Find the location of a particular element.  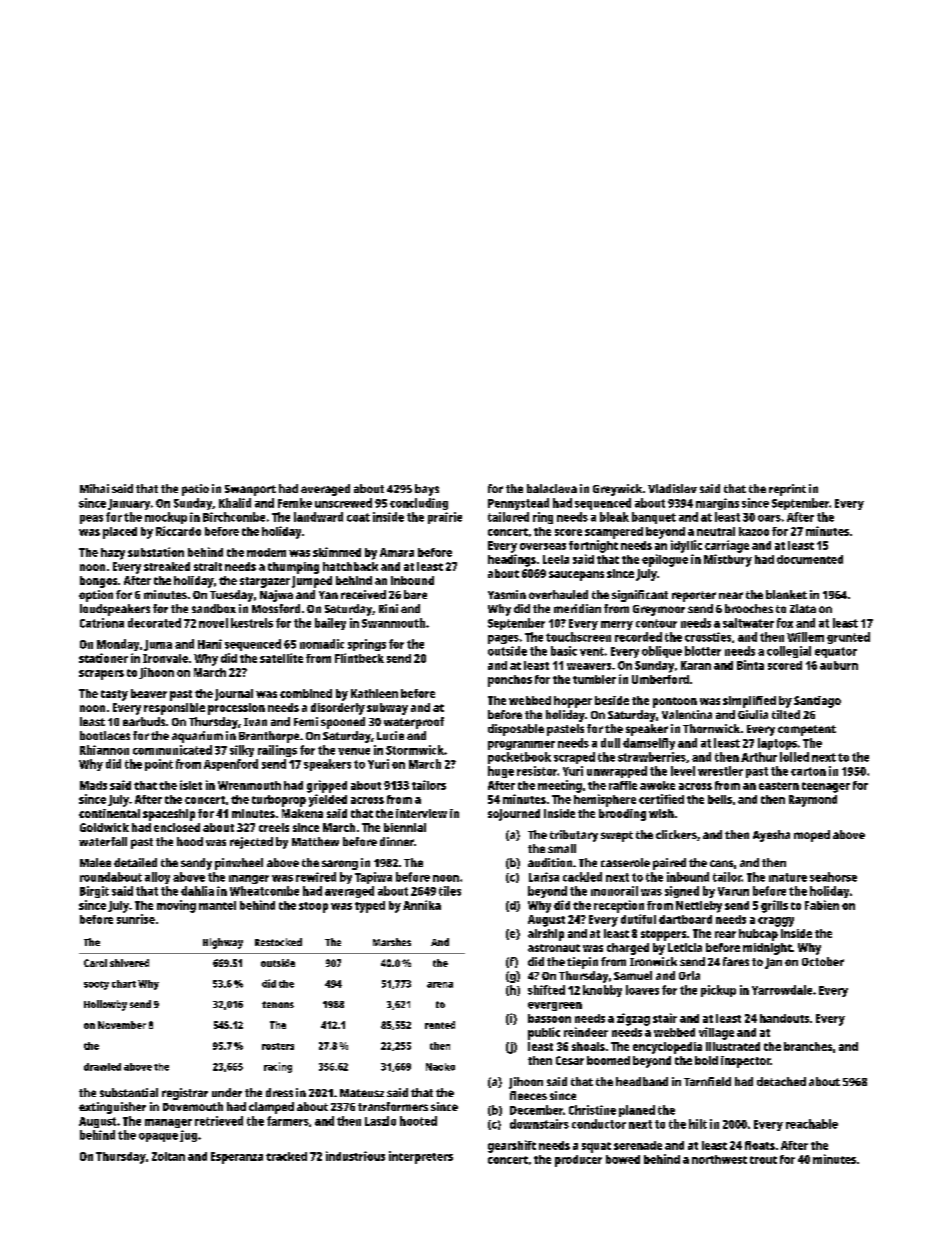

peas is located at coordinates (91, 519).
